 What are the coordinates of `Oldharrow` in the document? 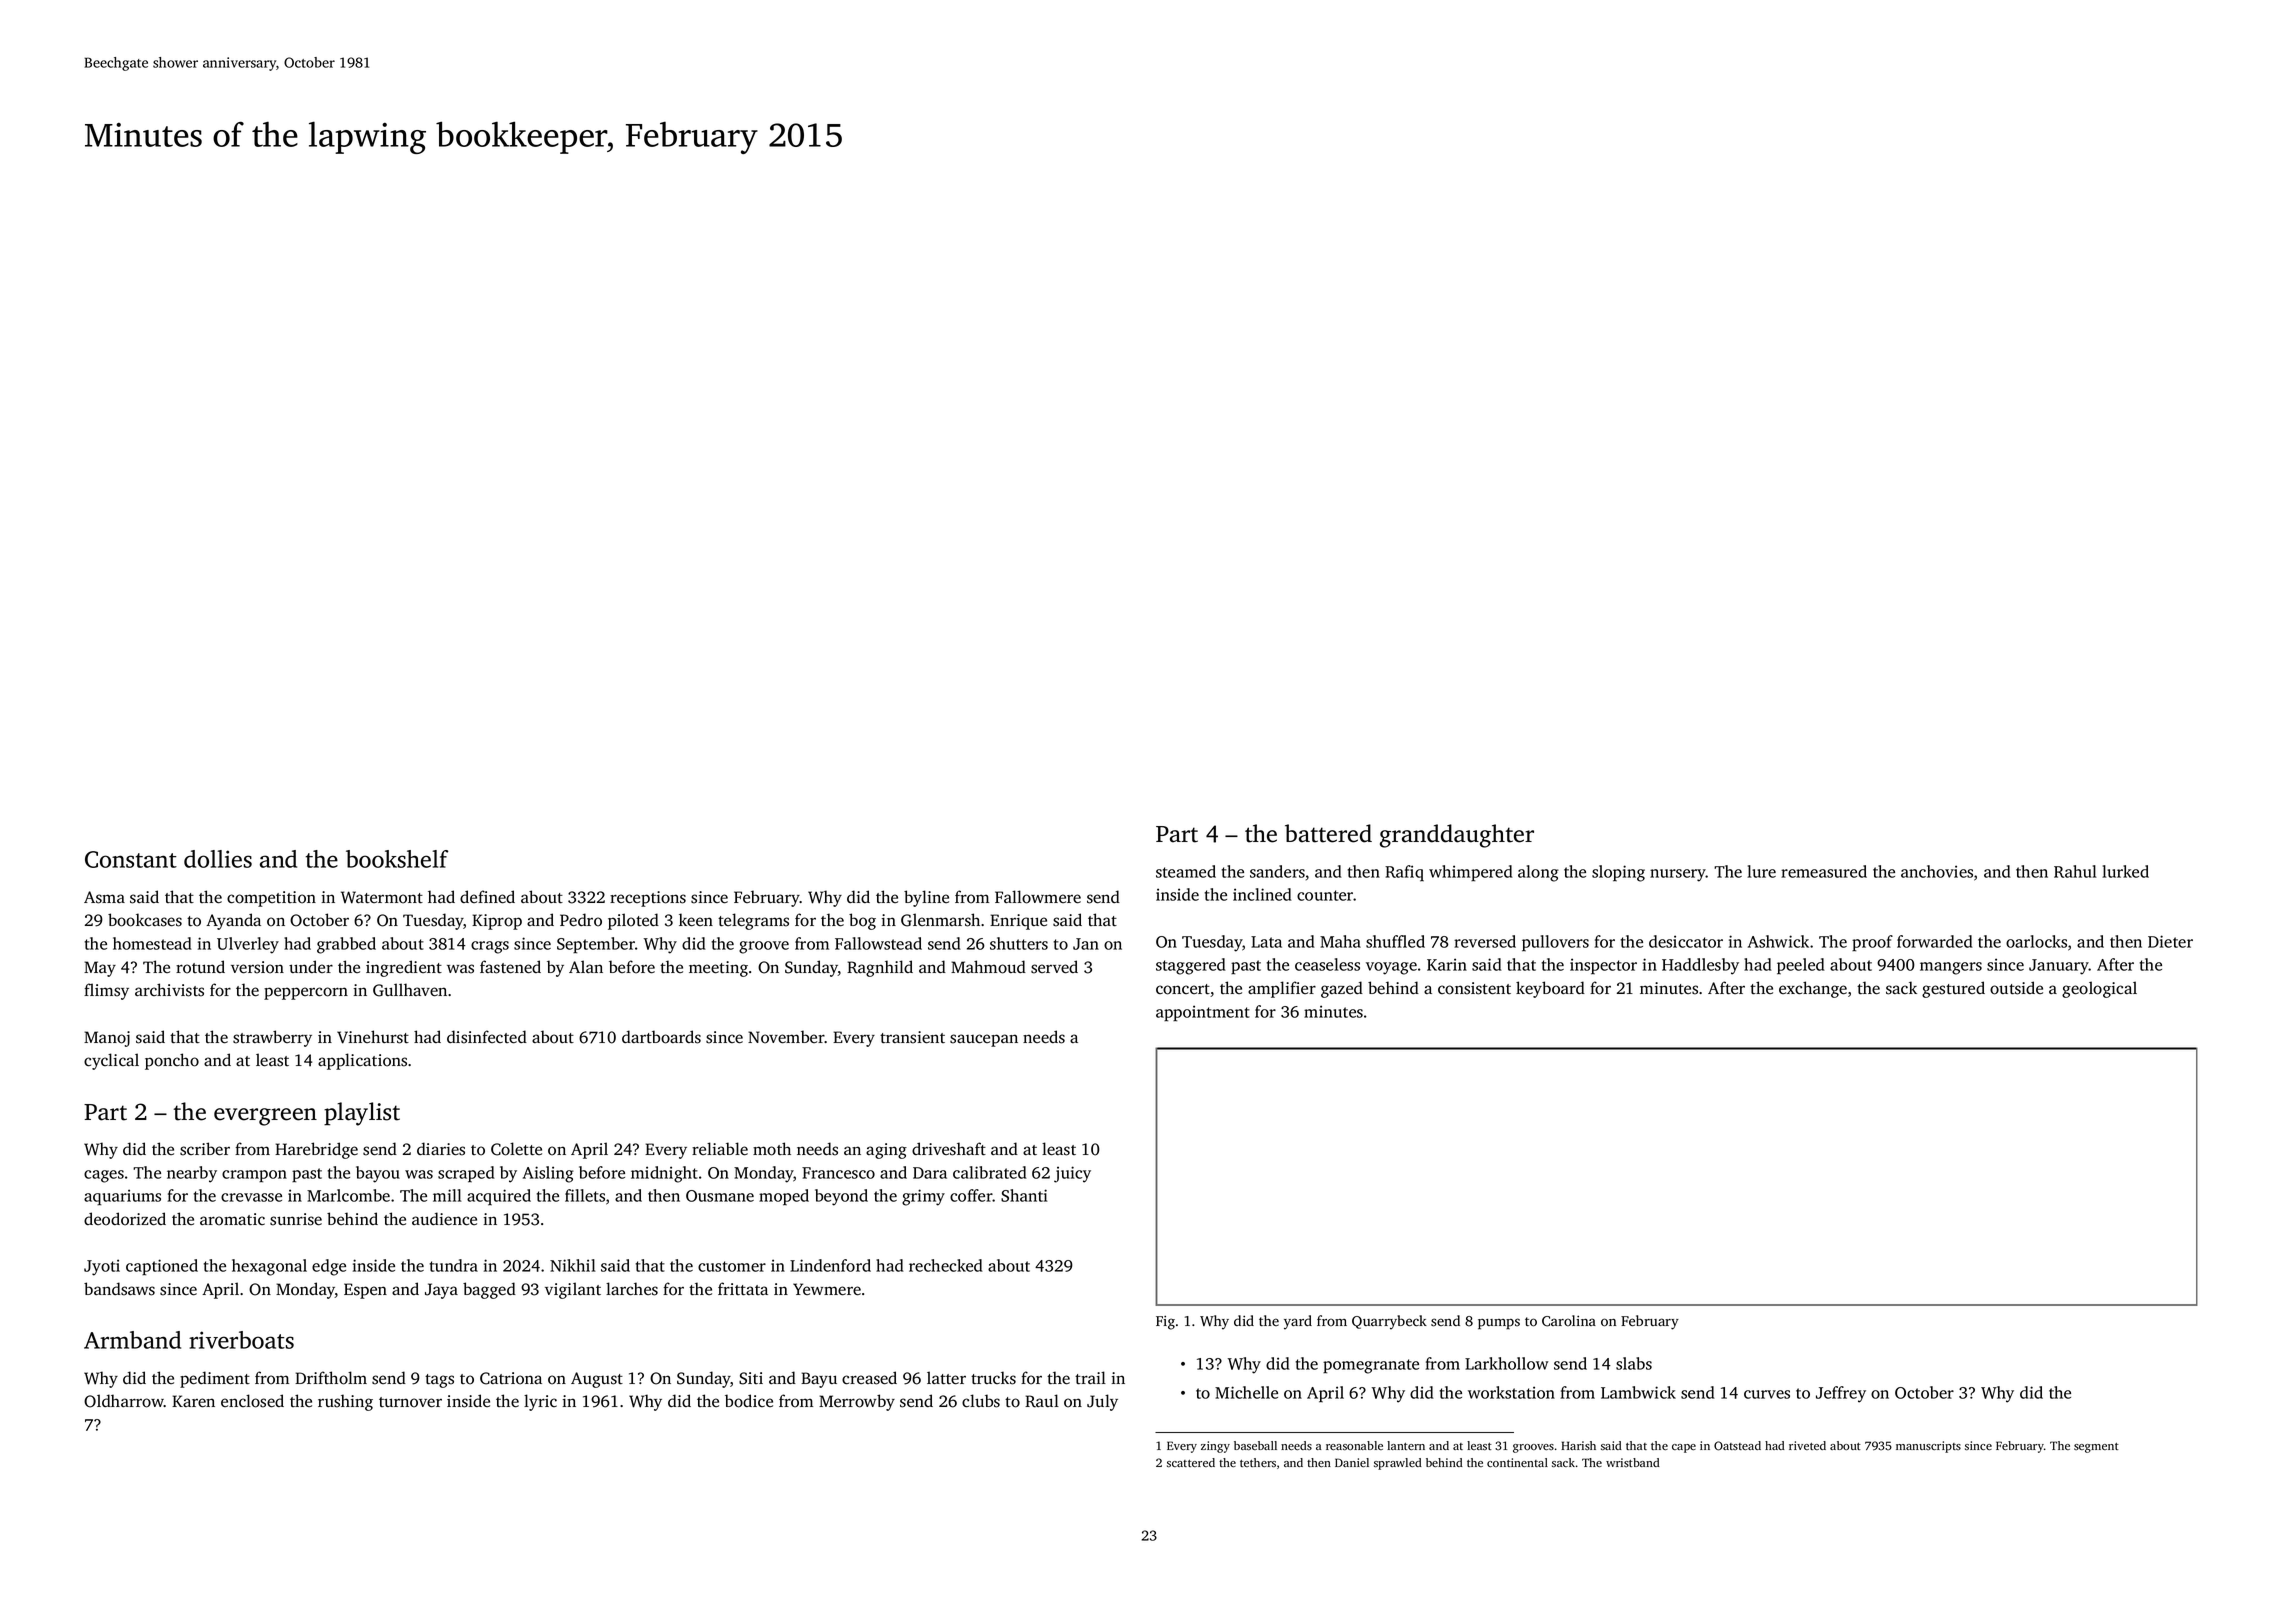 It's located at (124, 1401).
